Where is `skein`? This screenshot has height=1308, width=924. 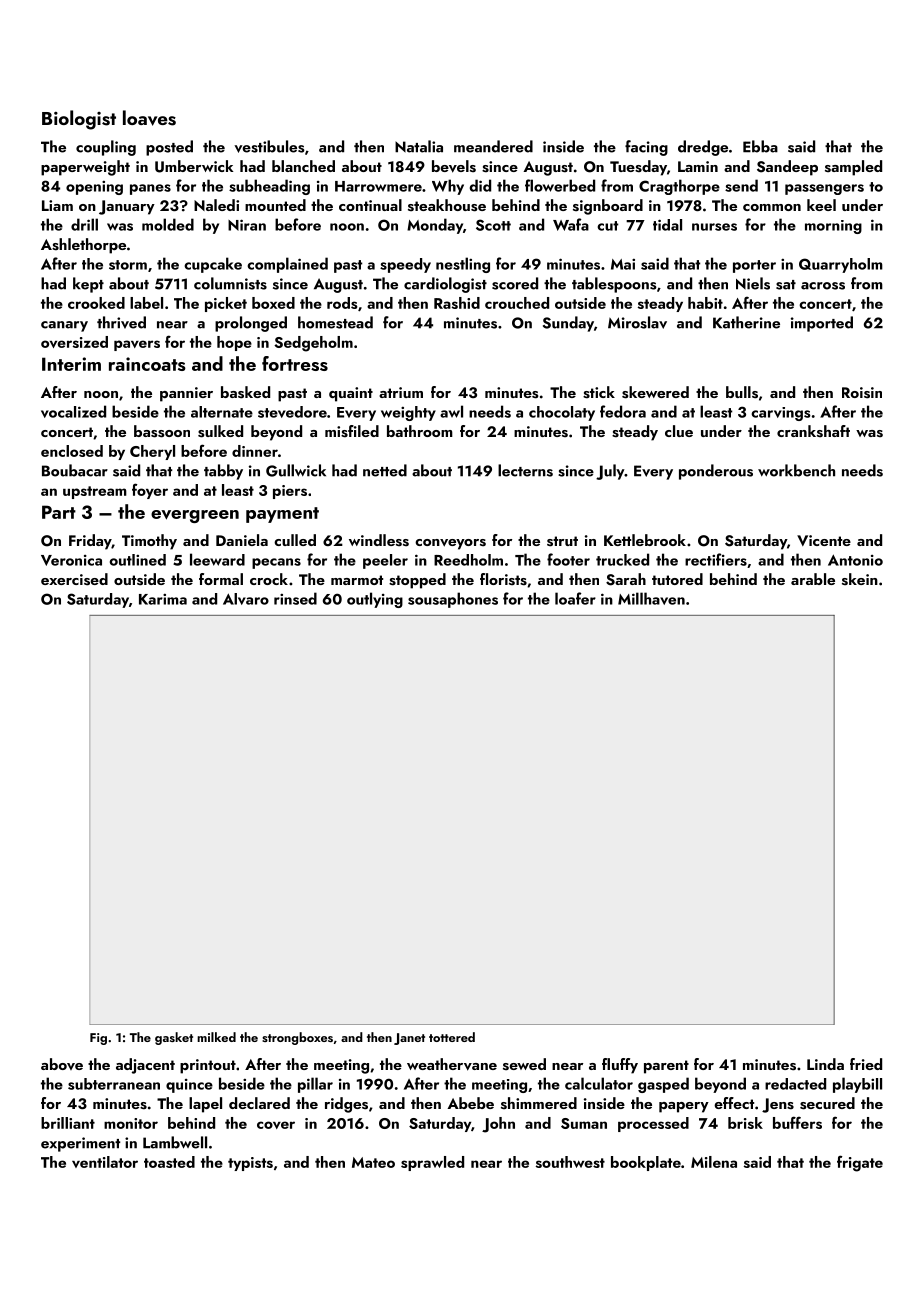
skein is located at coordinates (860, 579).
